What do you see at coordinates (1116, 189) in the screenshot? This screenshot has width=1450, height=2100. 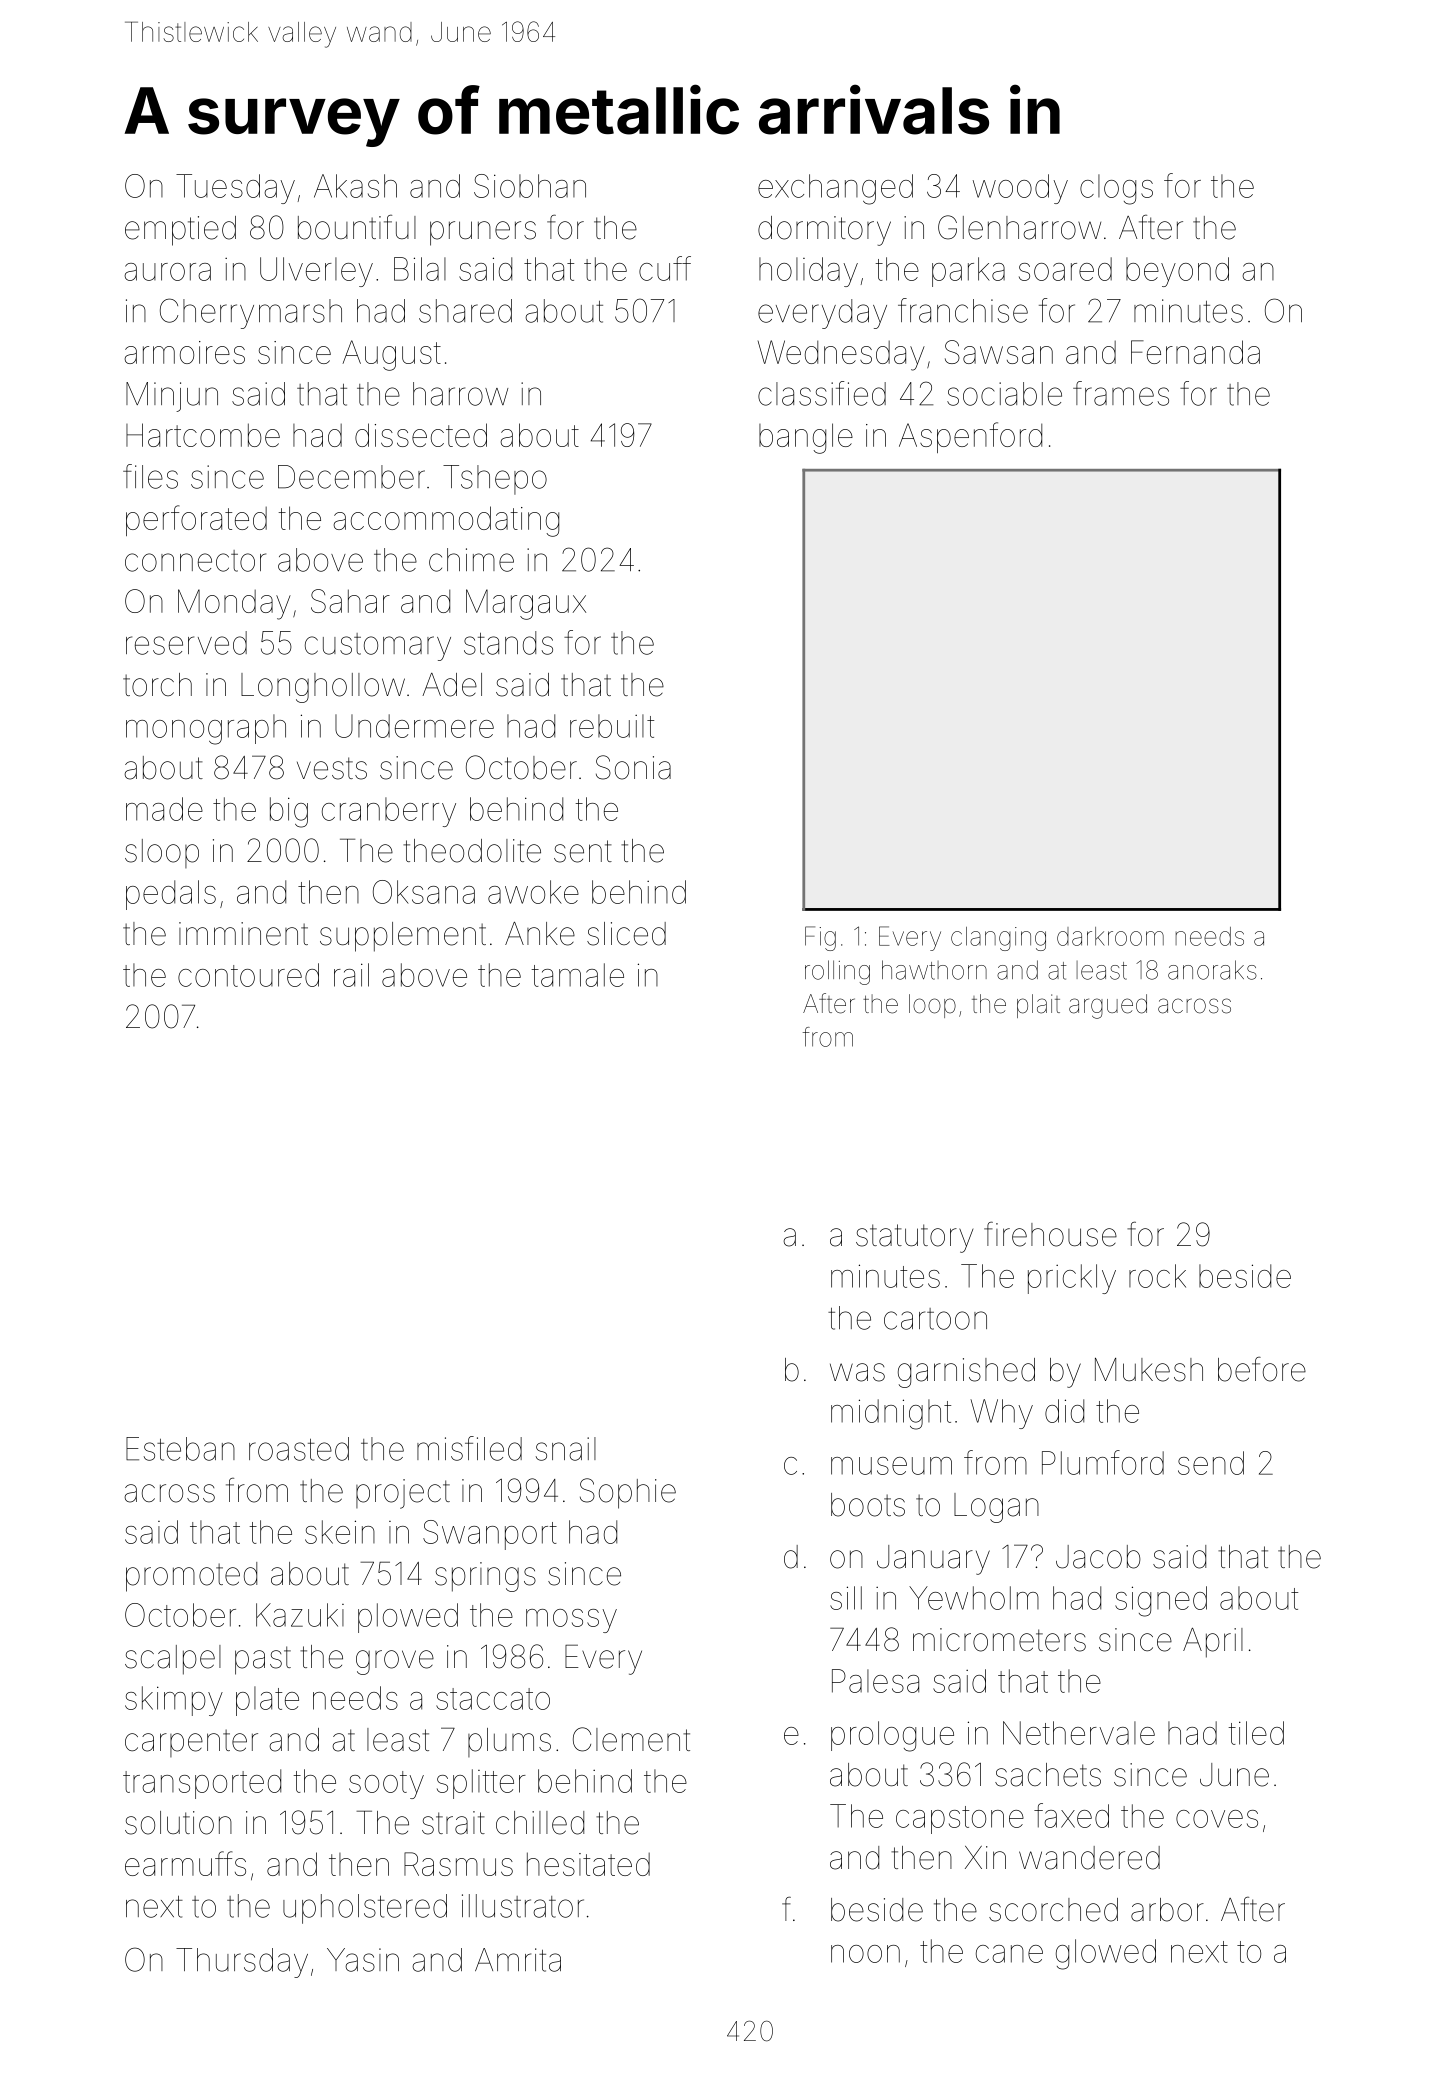 I see `clogs` at bounding box center [1116, 189].
